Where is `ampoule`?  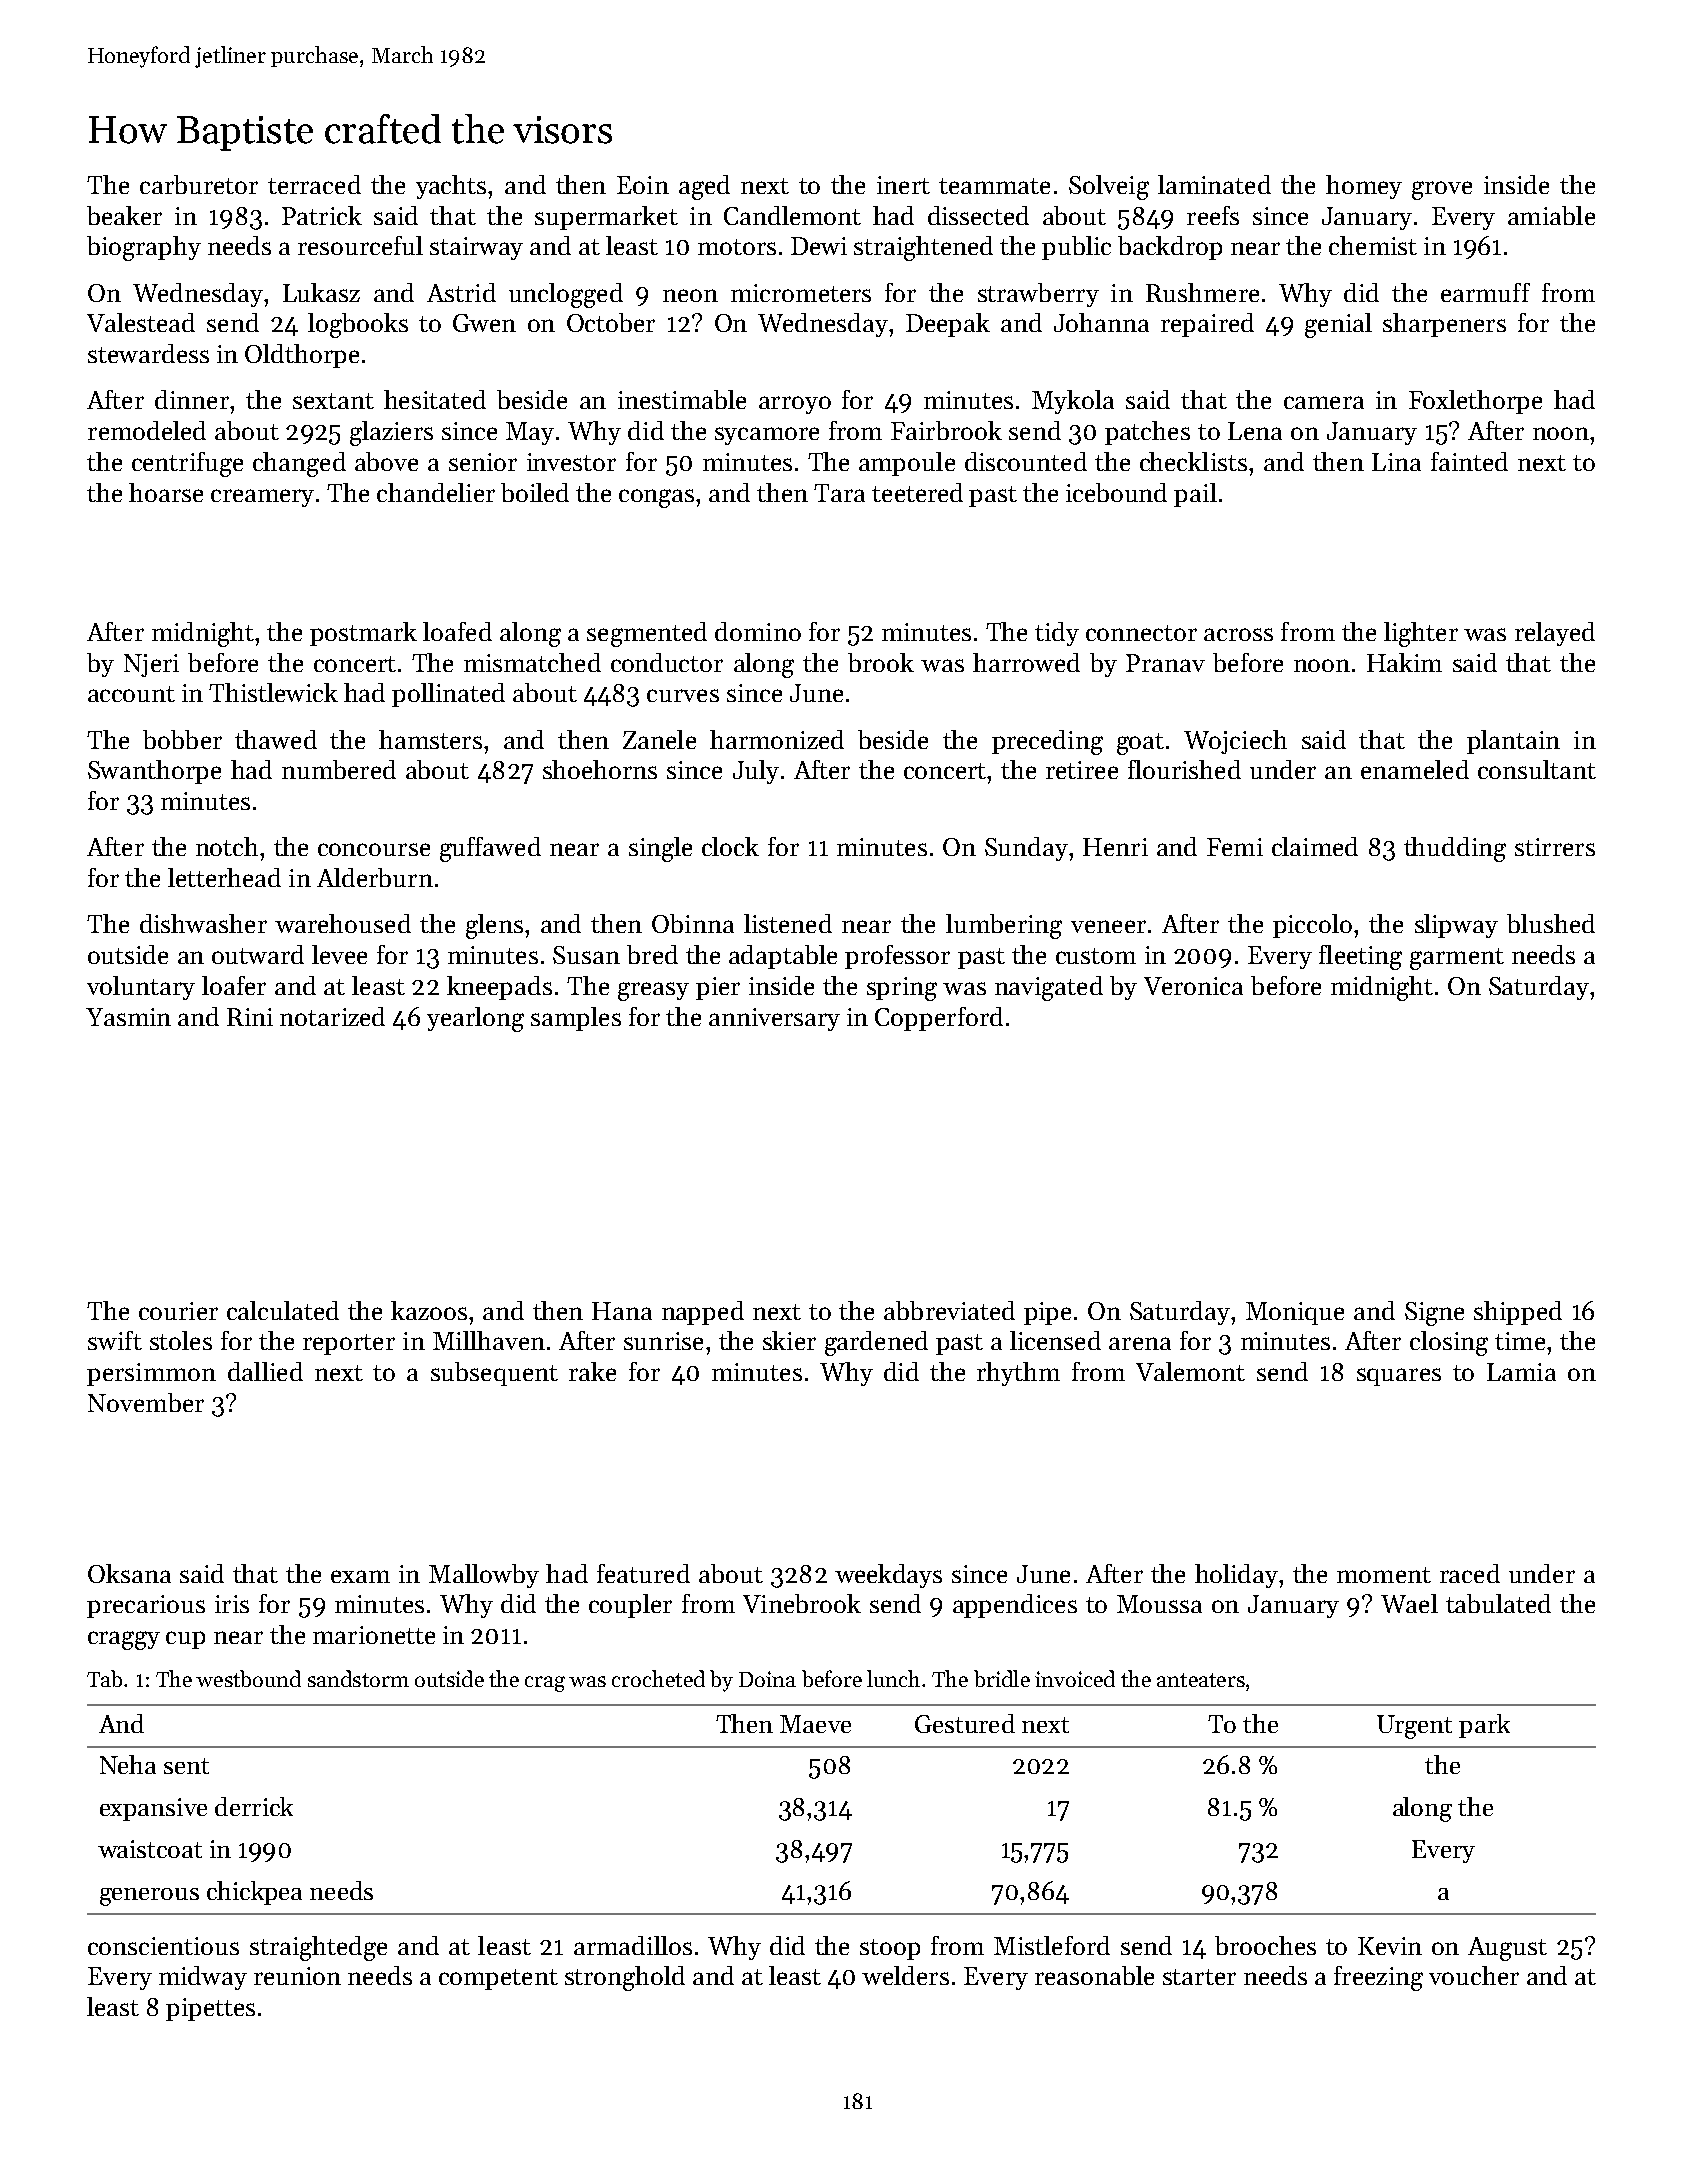
ampoule is located at coordinates (907, 464).
